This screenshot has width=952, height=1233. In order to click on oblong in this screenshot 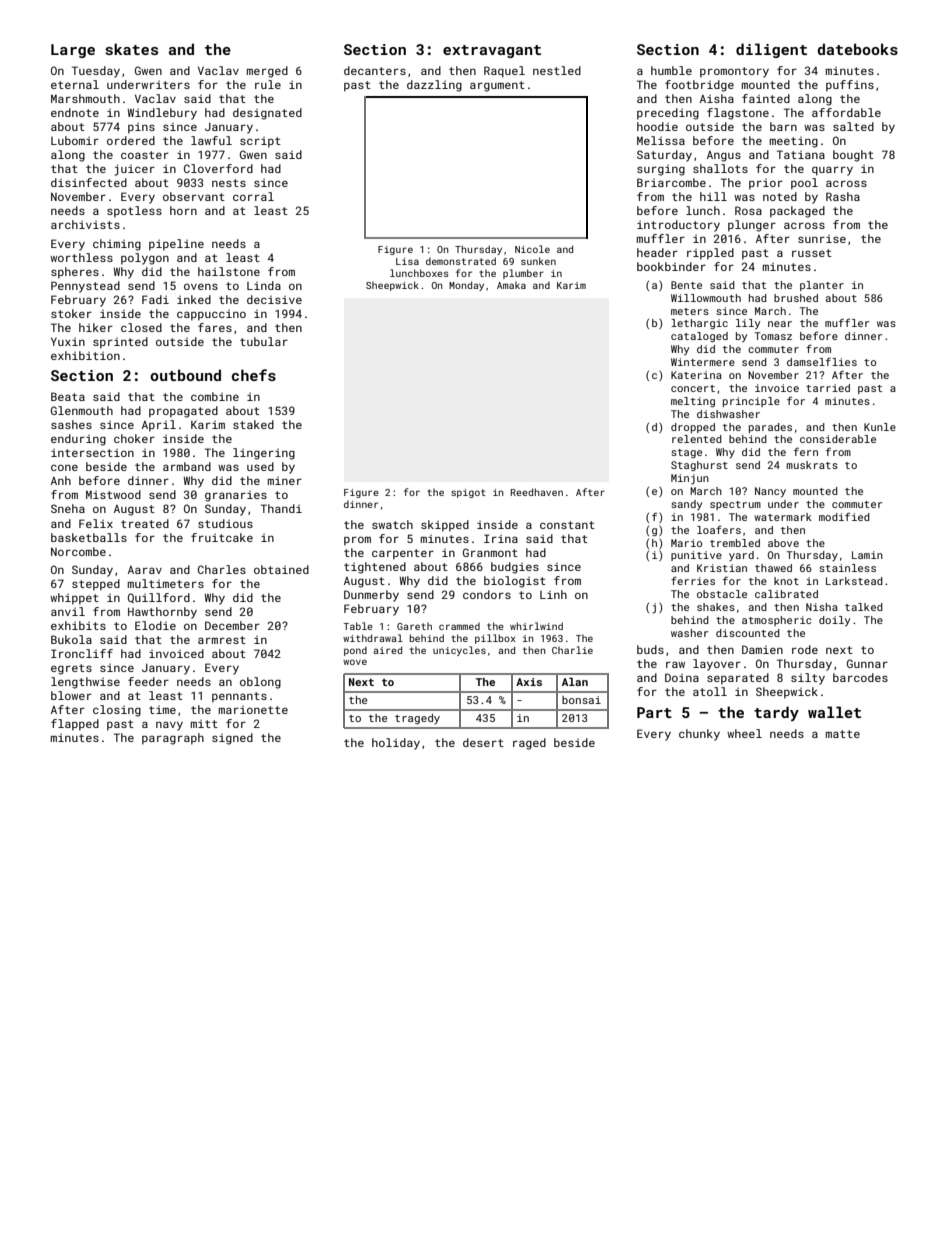, I will do `click(260, 683)`.
